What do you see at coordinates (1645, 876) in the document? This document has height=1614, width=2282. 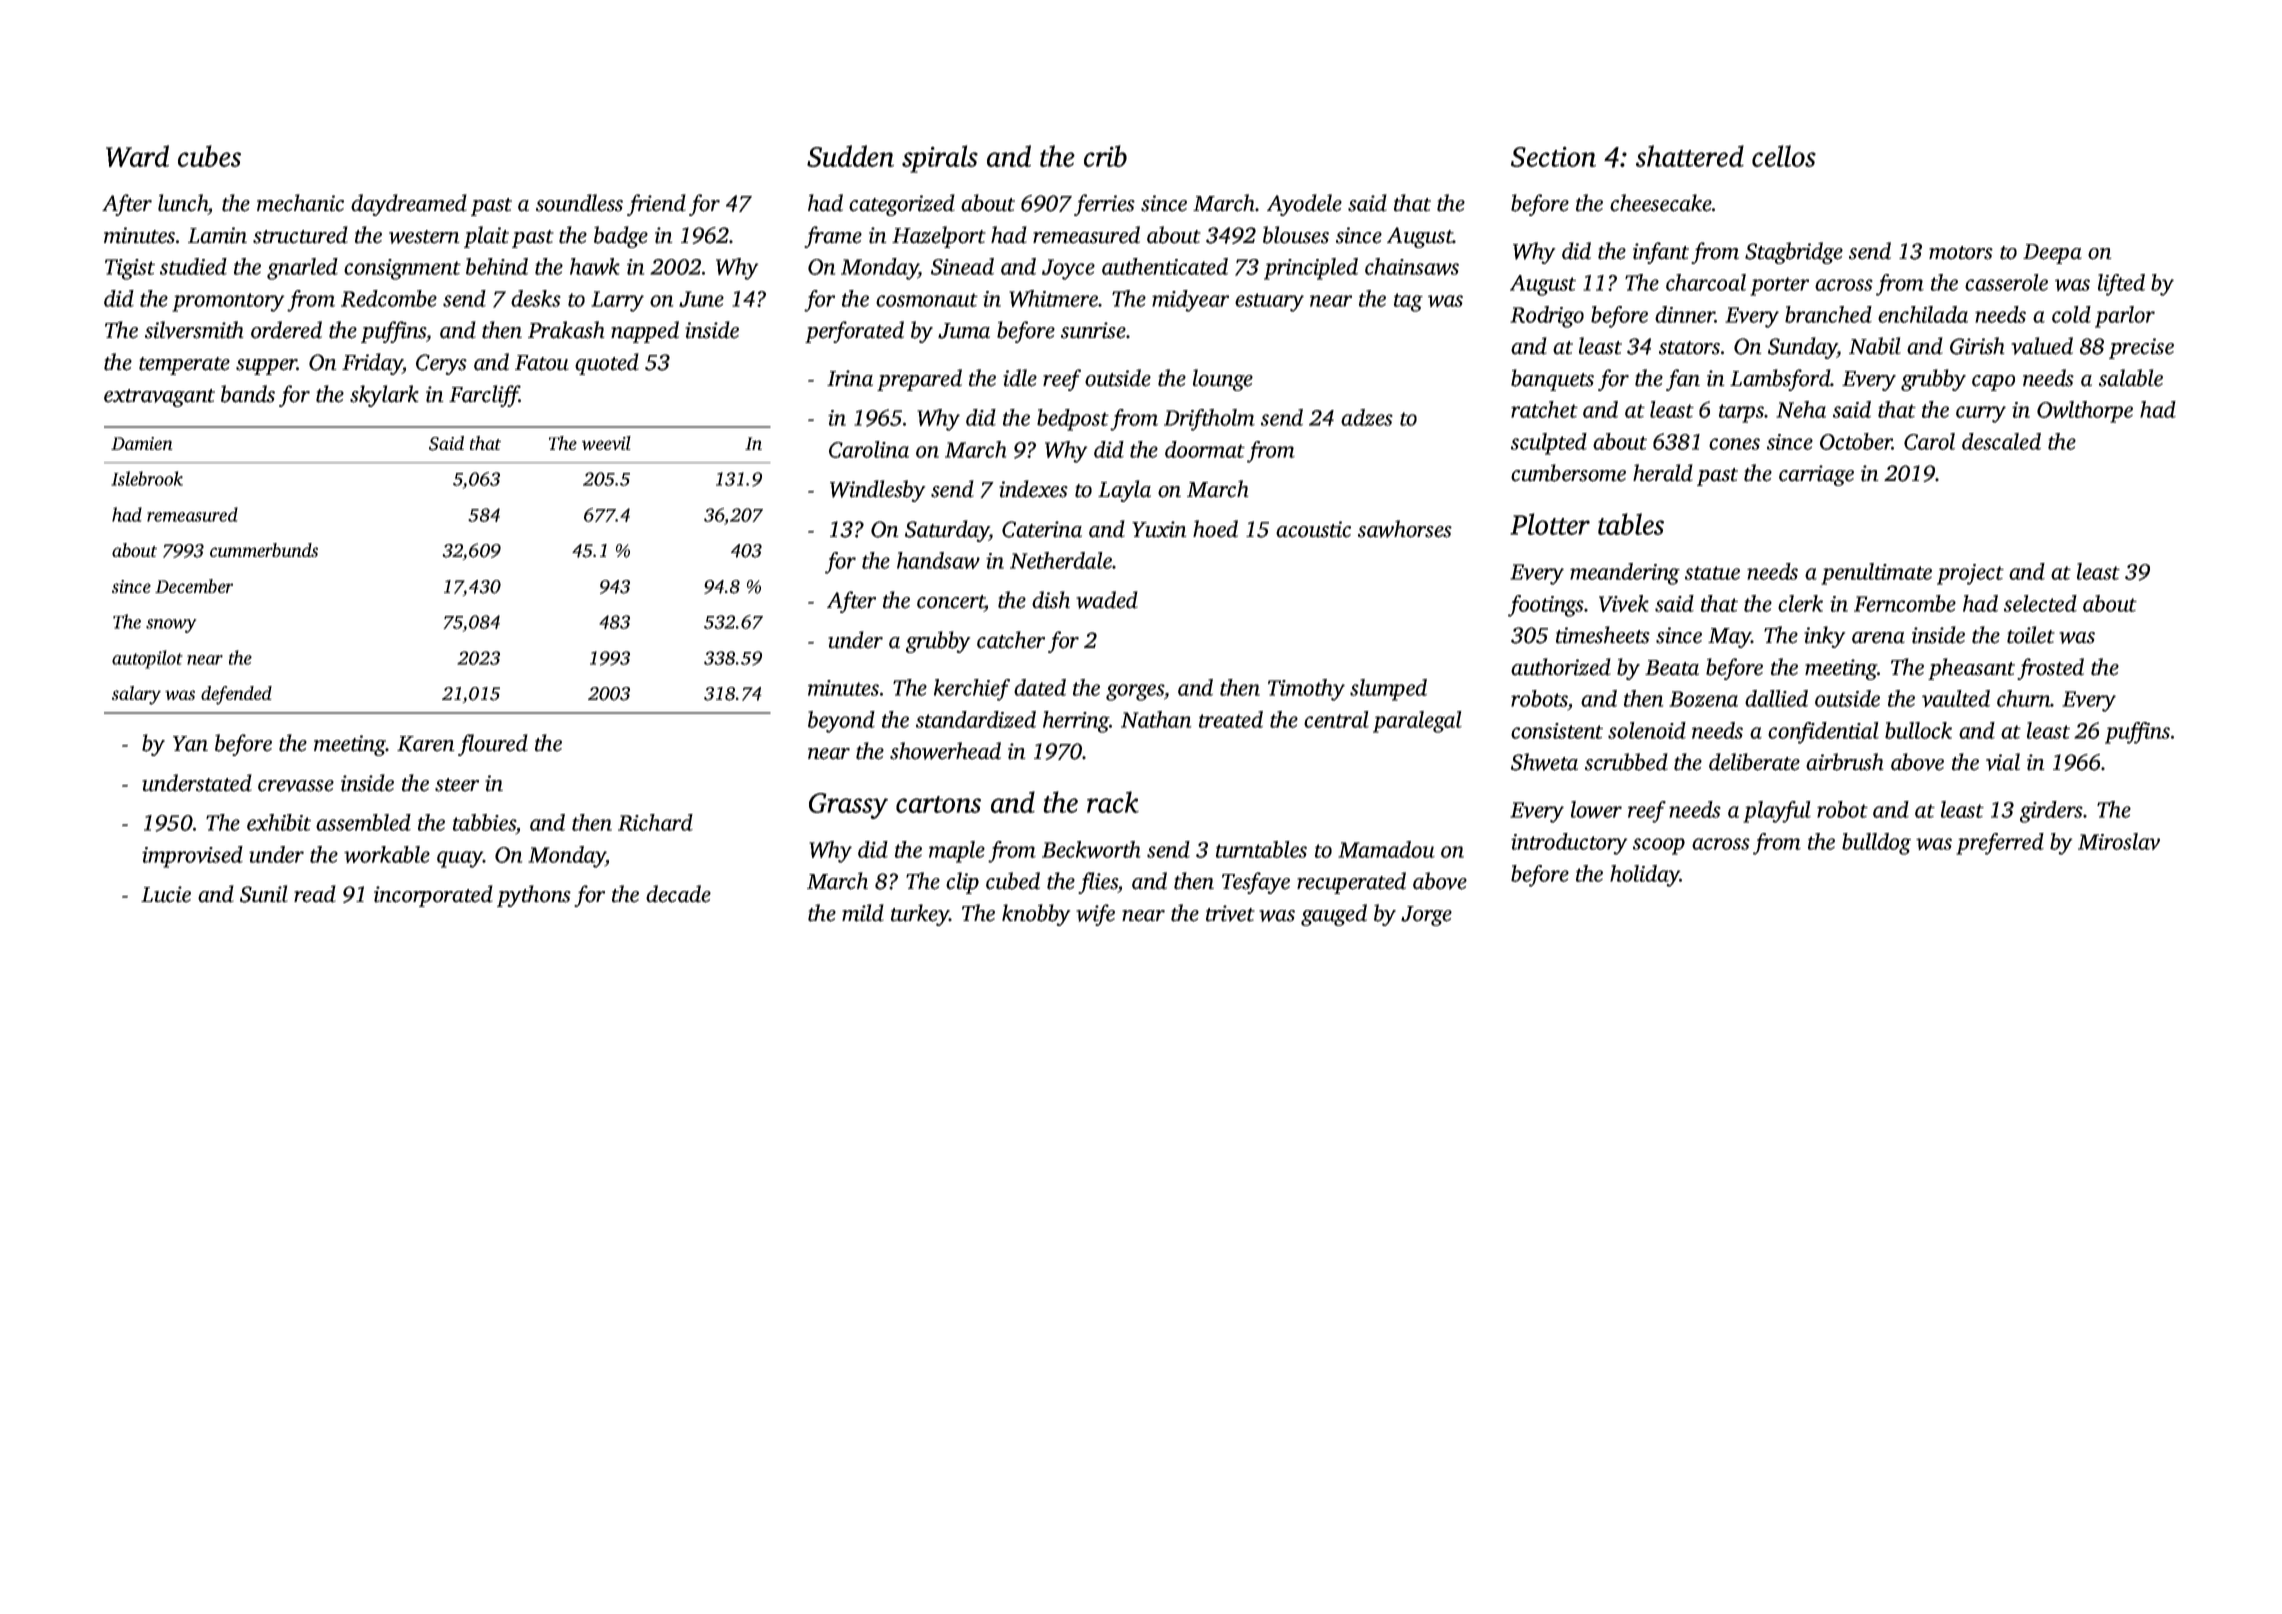 I see `holiday` at bounding box center [1645, 876].
